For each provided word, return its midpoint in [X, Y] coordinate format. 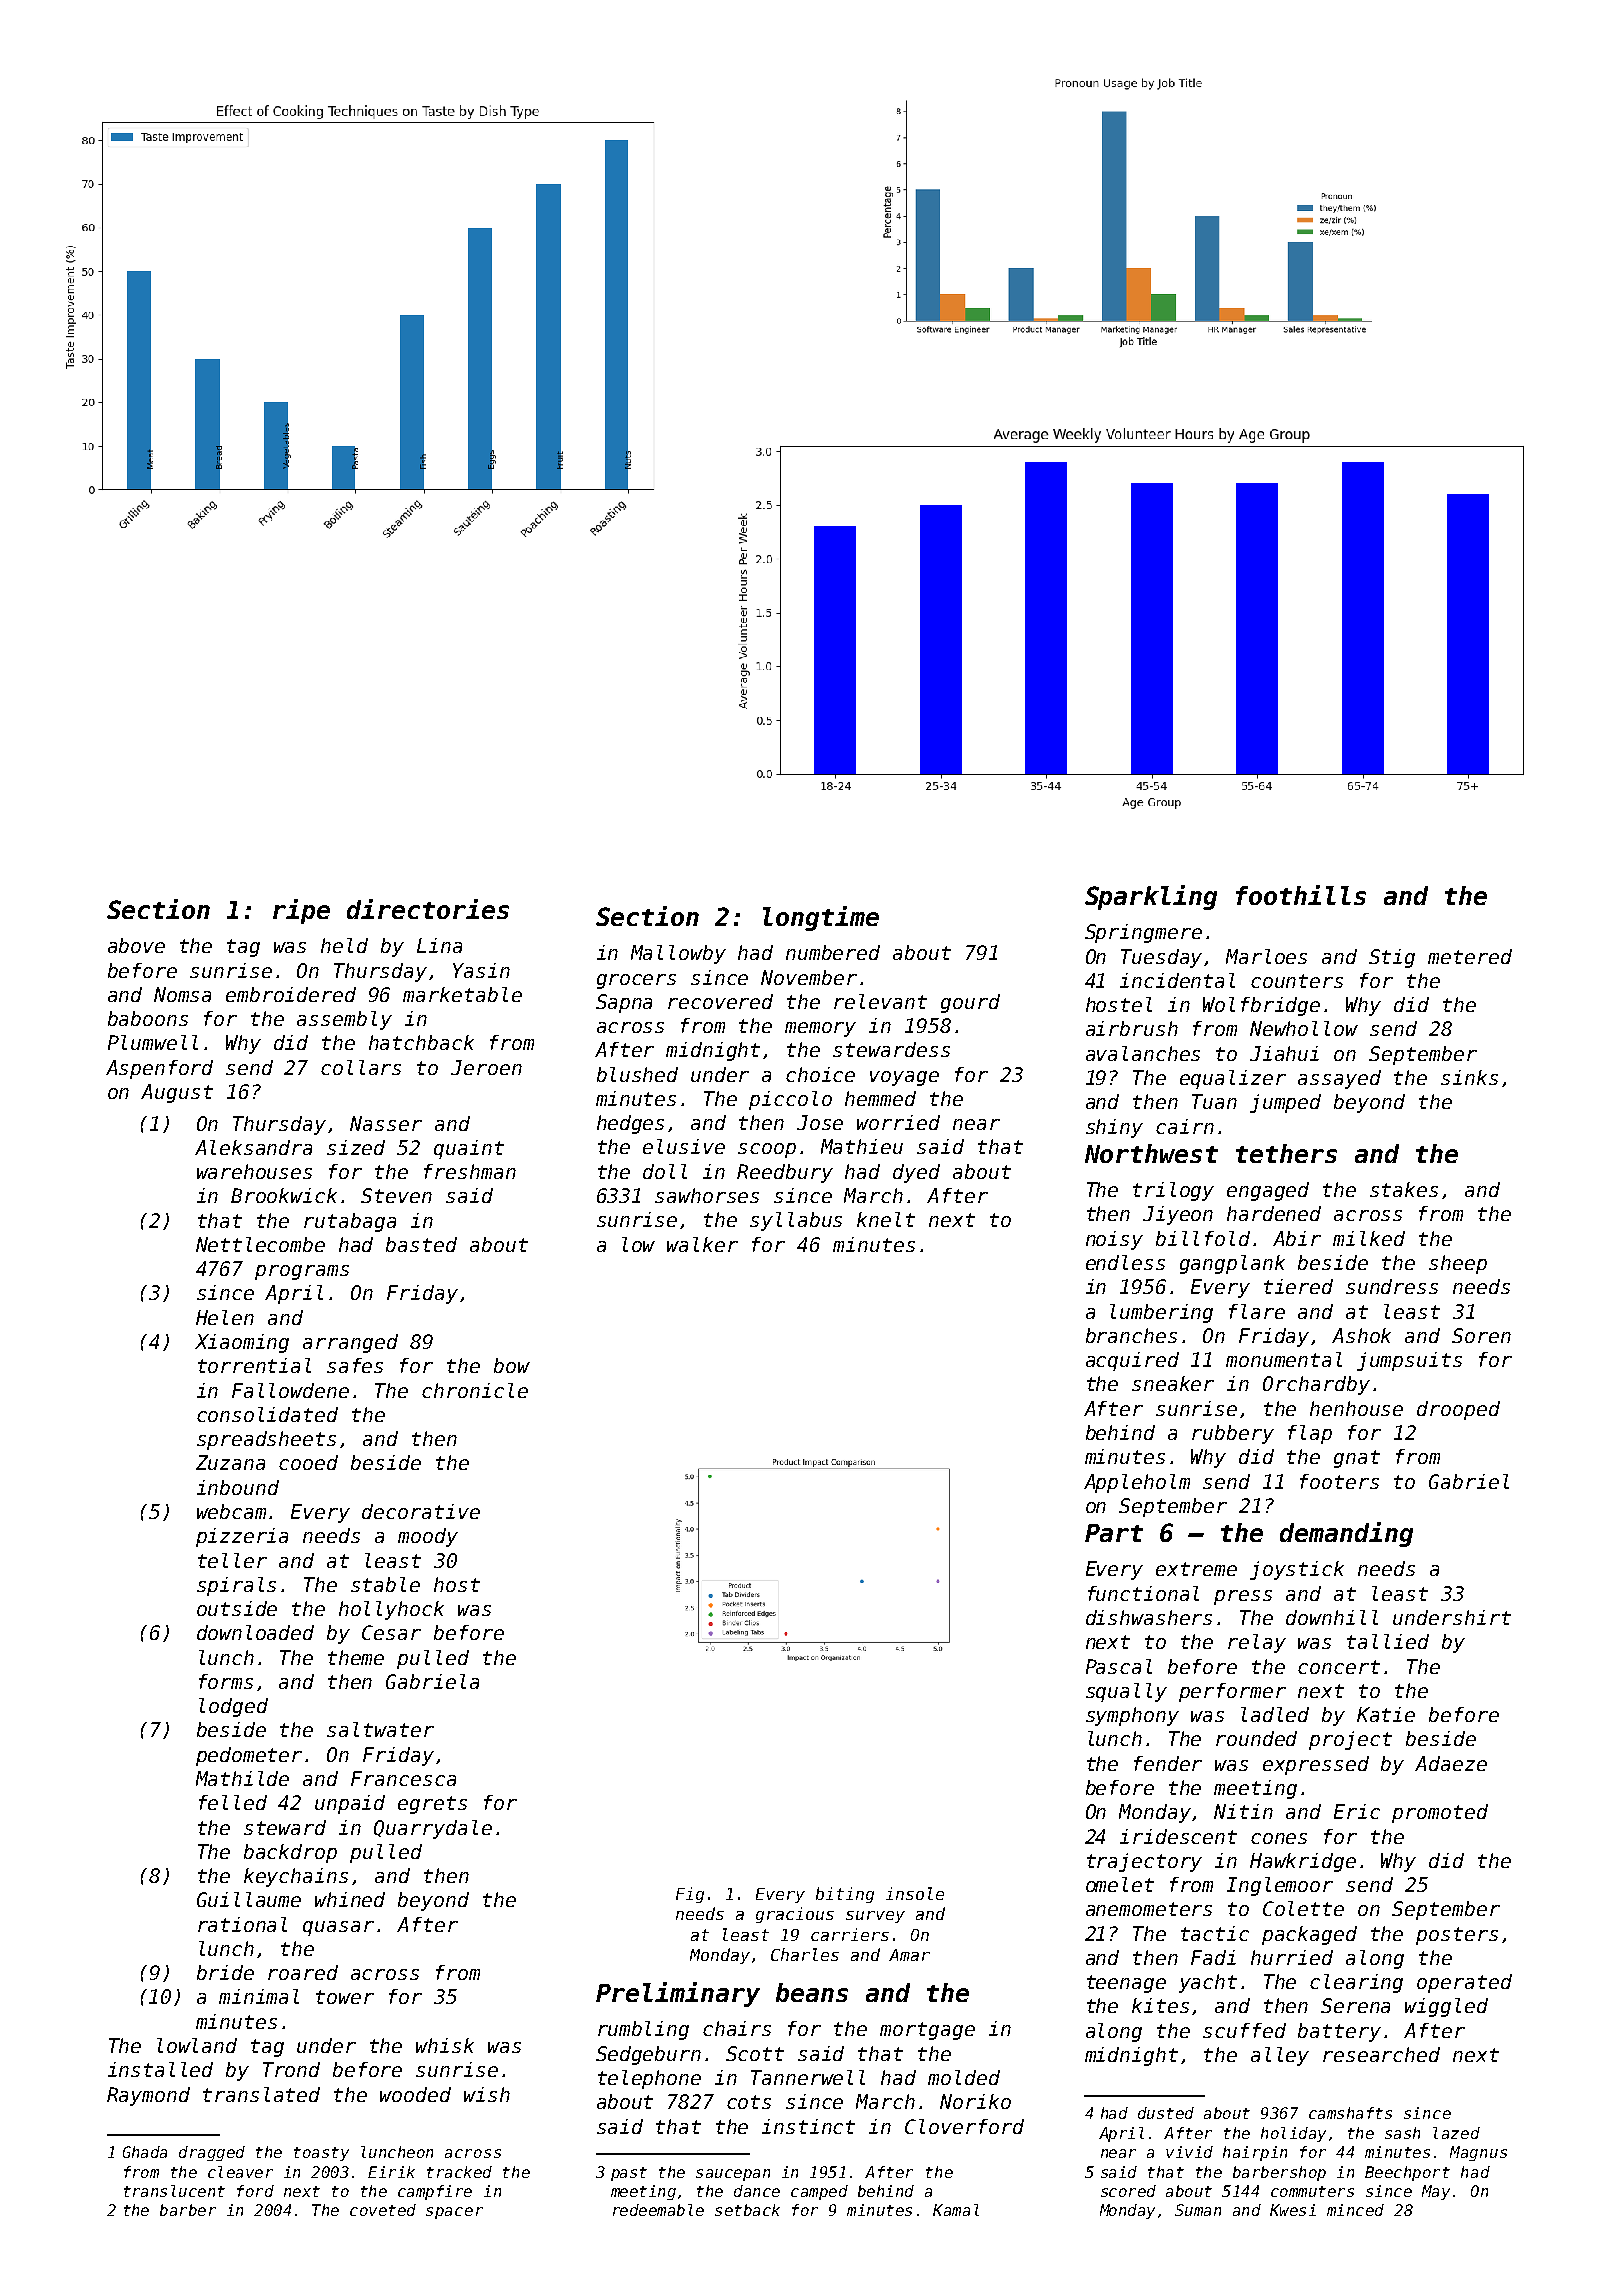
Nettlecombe [260, 1244]
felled [233, 1802]
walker [702, 1244]
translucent [174, 2191]
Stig [1392, 958]
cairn [1185, 1126]
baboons [148, 1018]
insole [915, 1893]
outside [237, 1608]
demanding [1346, 1534]
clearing [1356, 1983]
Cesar [391, 1632]
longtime [821, 918]
